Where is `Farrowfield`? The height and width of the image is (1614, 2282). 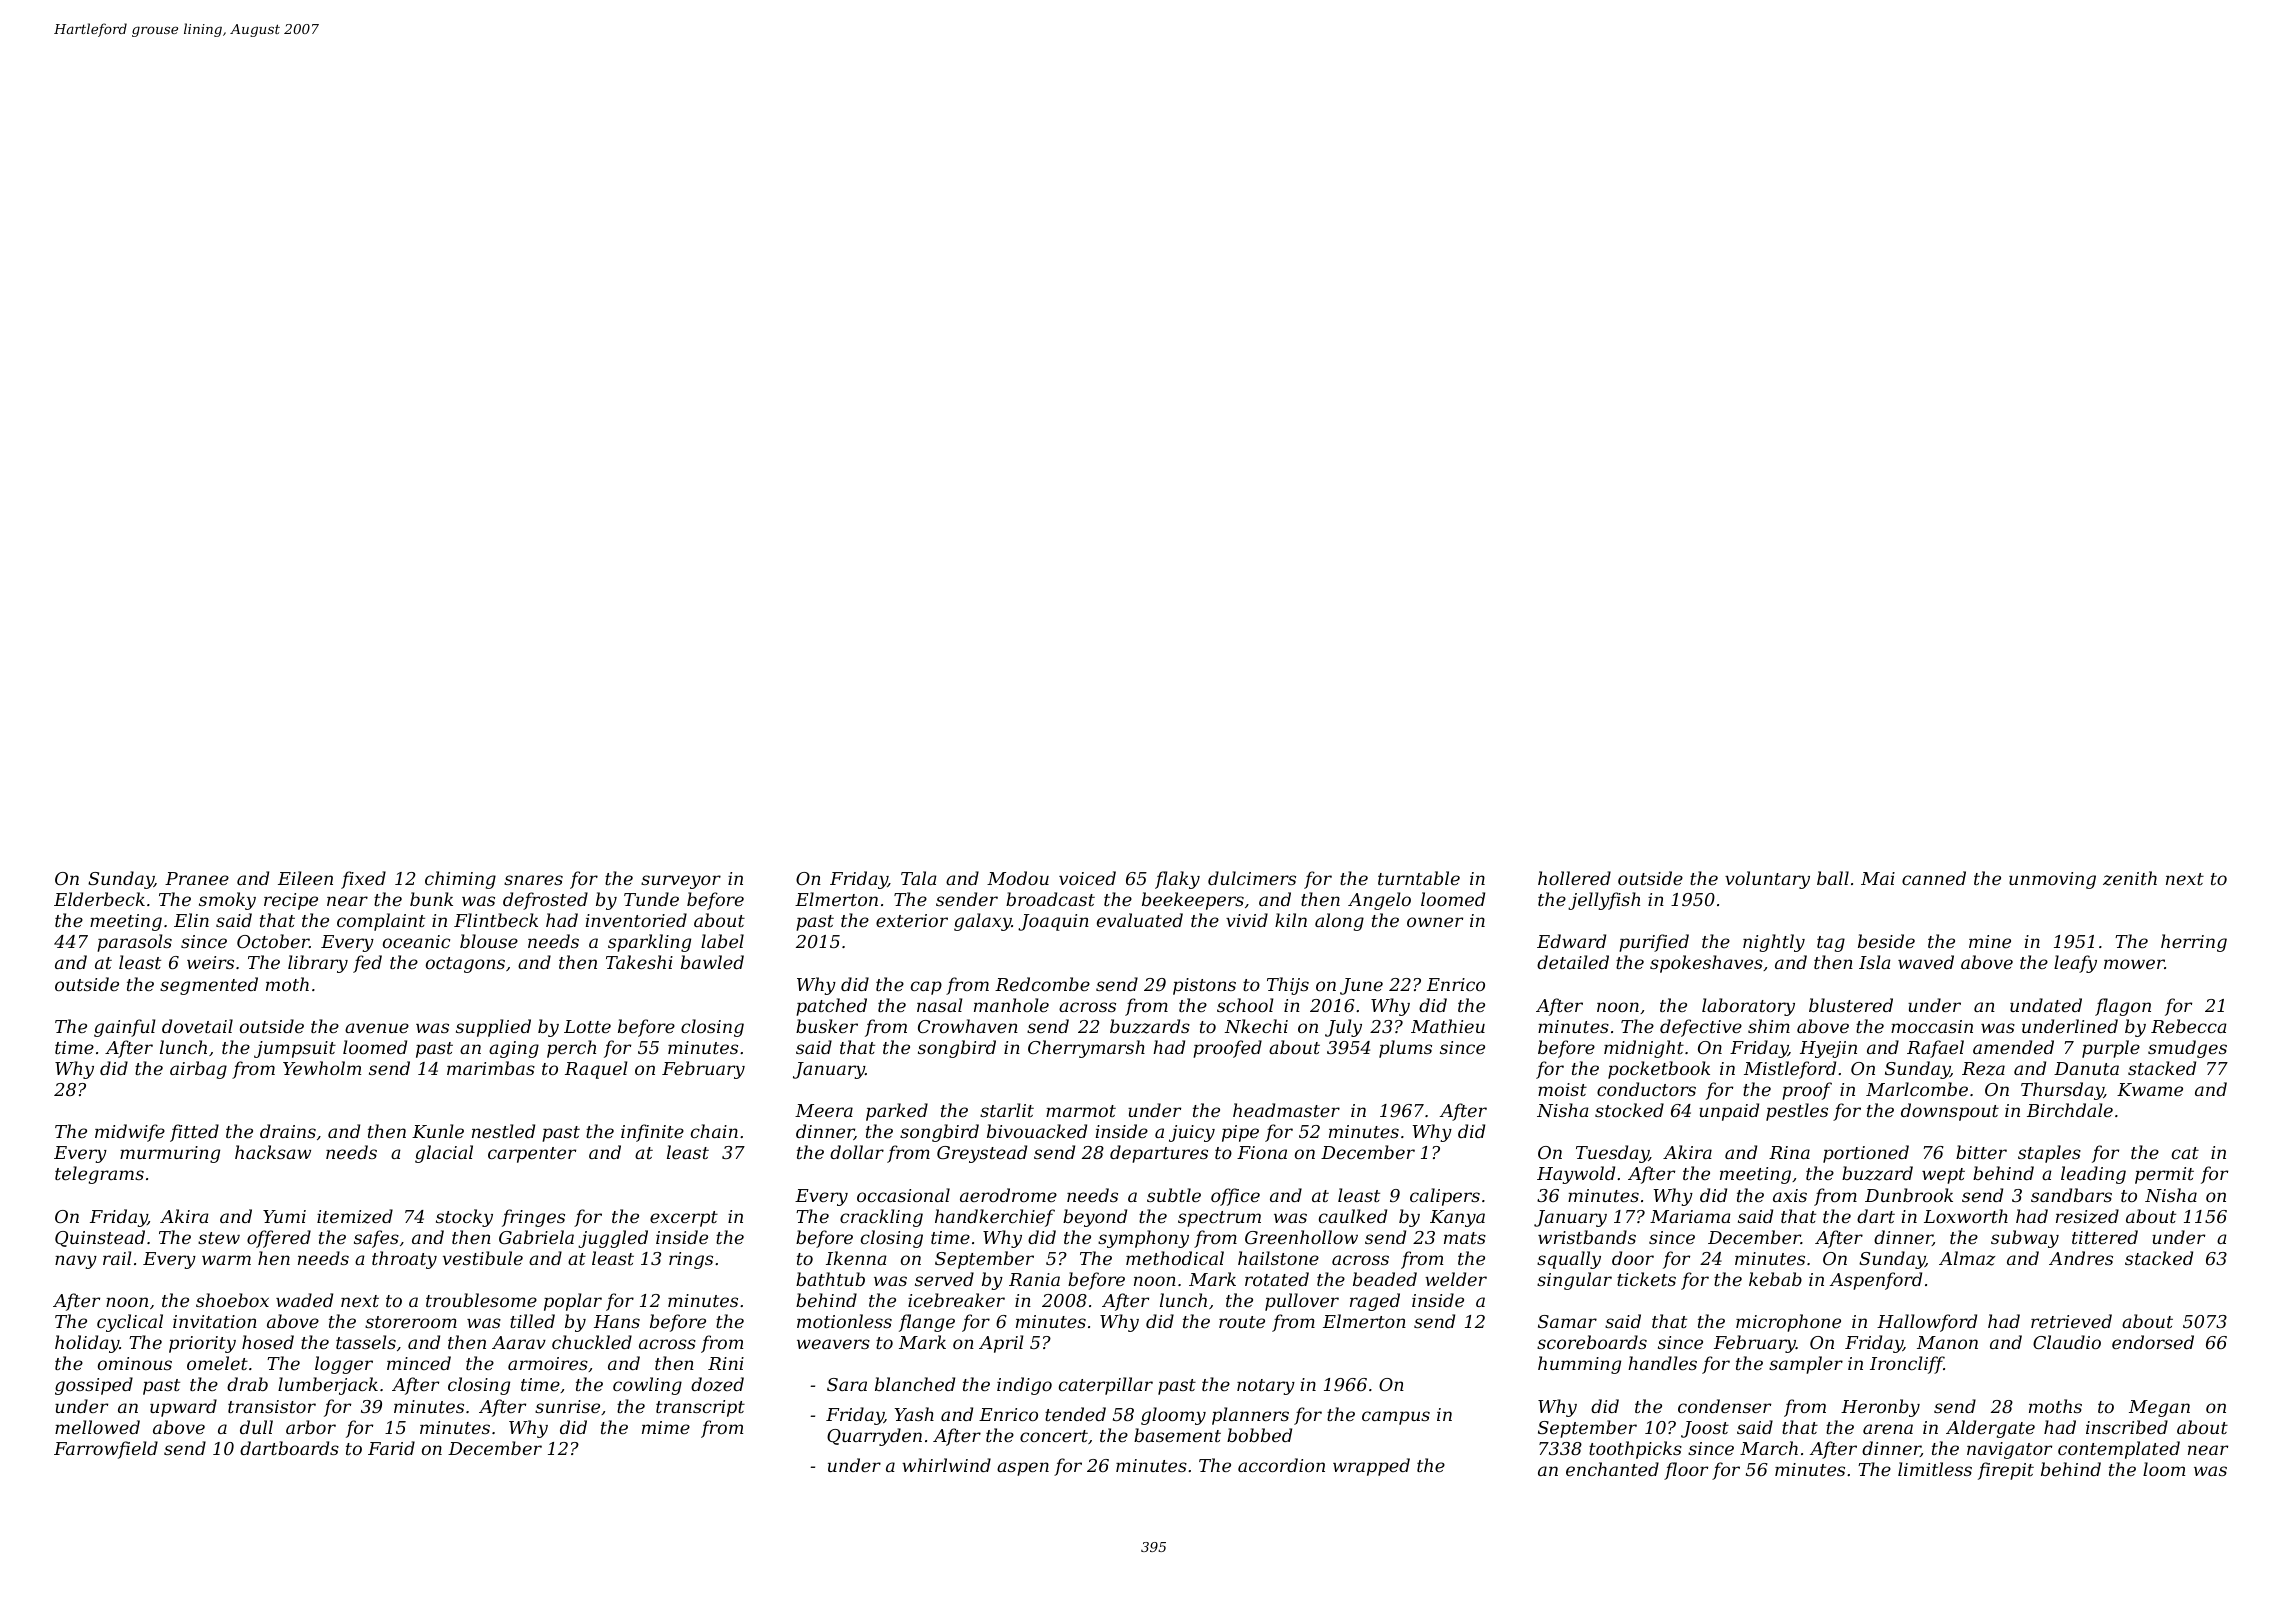
Farrowfield is located at coordinates (106, 1450).
